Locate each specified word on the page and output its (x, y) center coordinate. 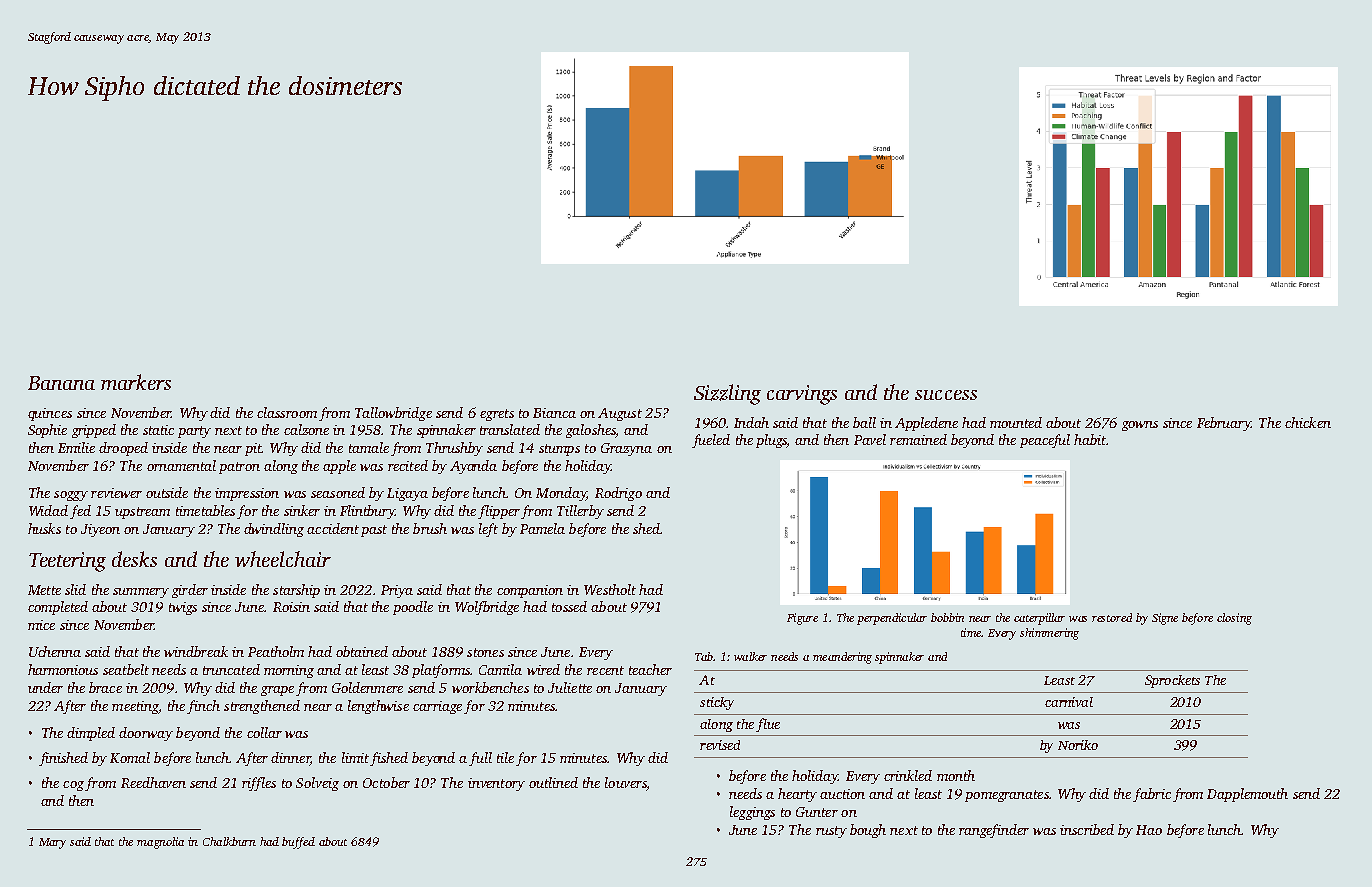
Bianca (554, 413)
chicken (1308, 422)
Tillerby (580, 512)
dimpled (91, 734)
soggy (71, 496)
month (956, 775)
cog (73, 786)
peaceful (1045, 441)
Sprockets (1172, 681)
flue (768, 725)
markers (136, 382)
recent (605, 670)
